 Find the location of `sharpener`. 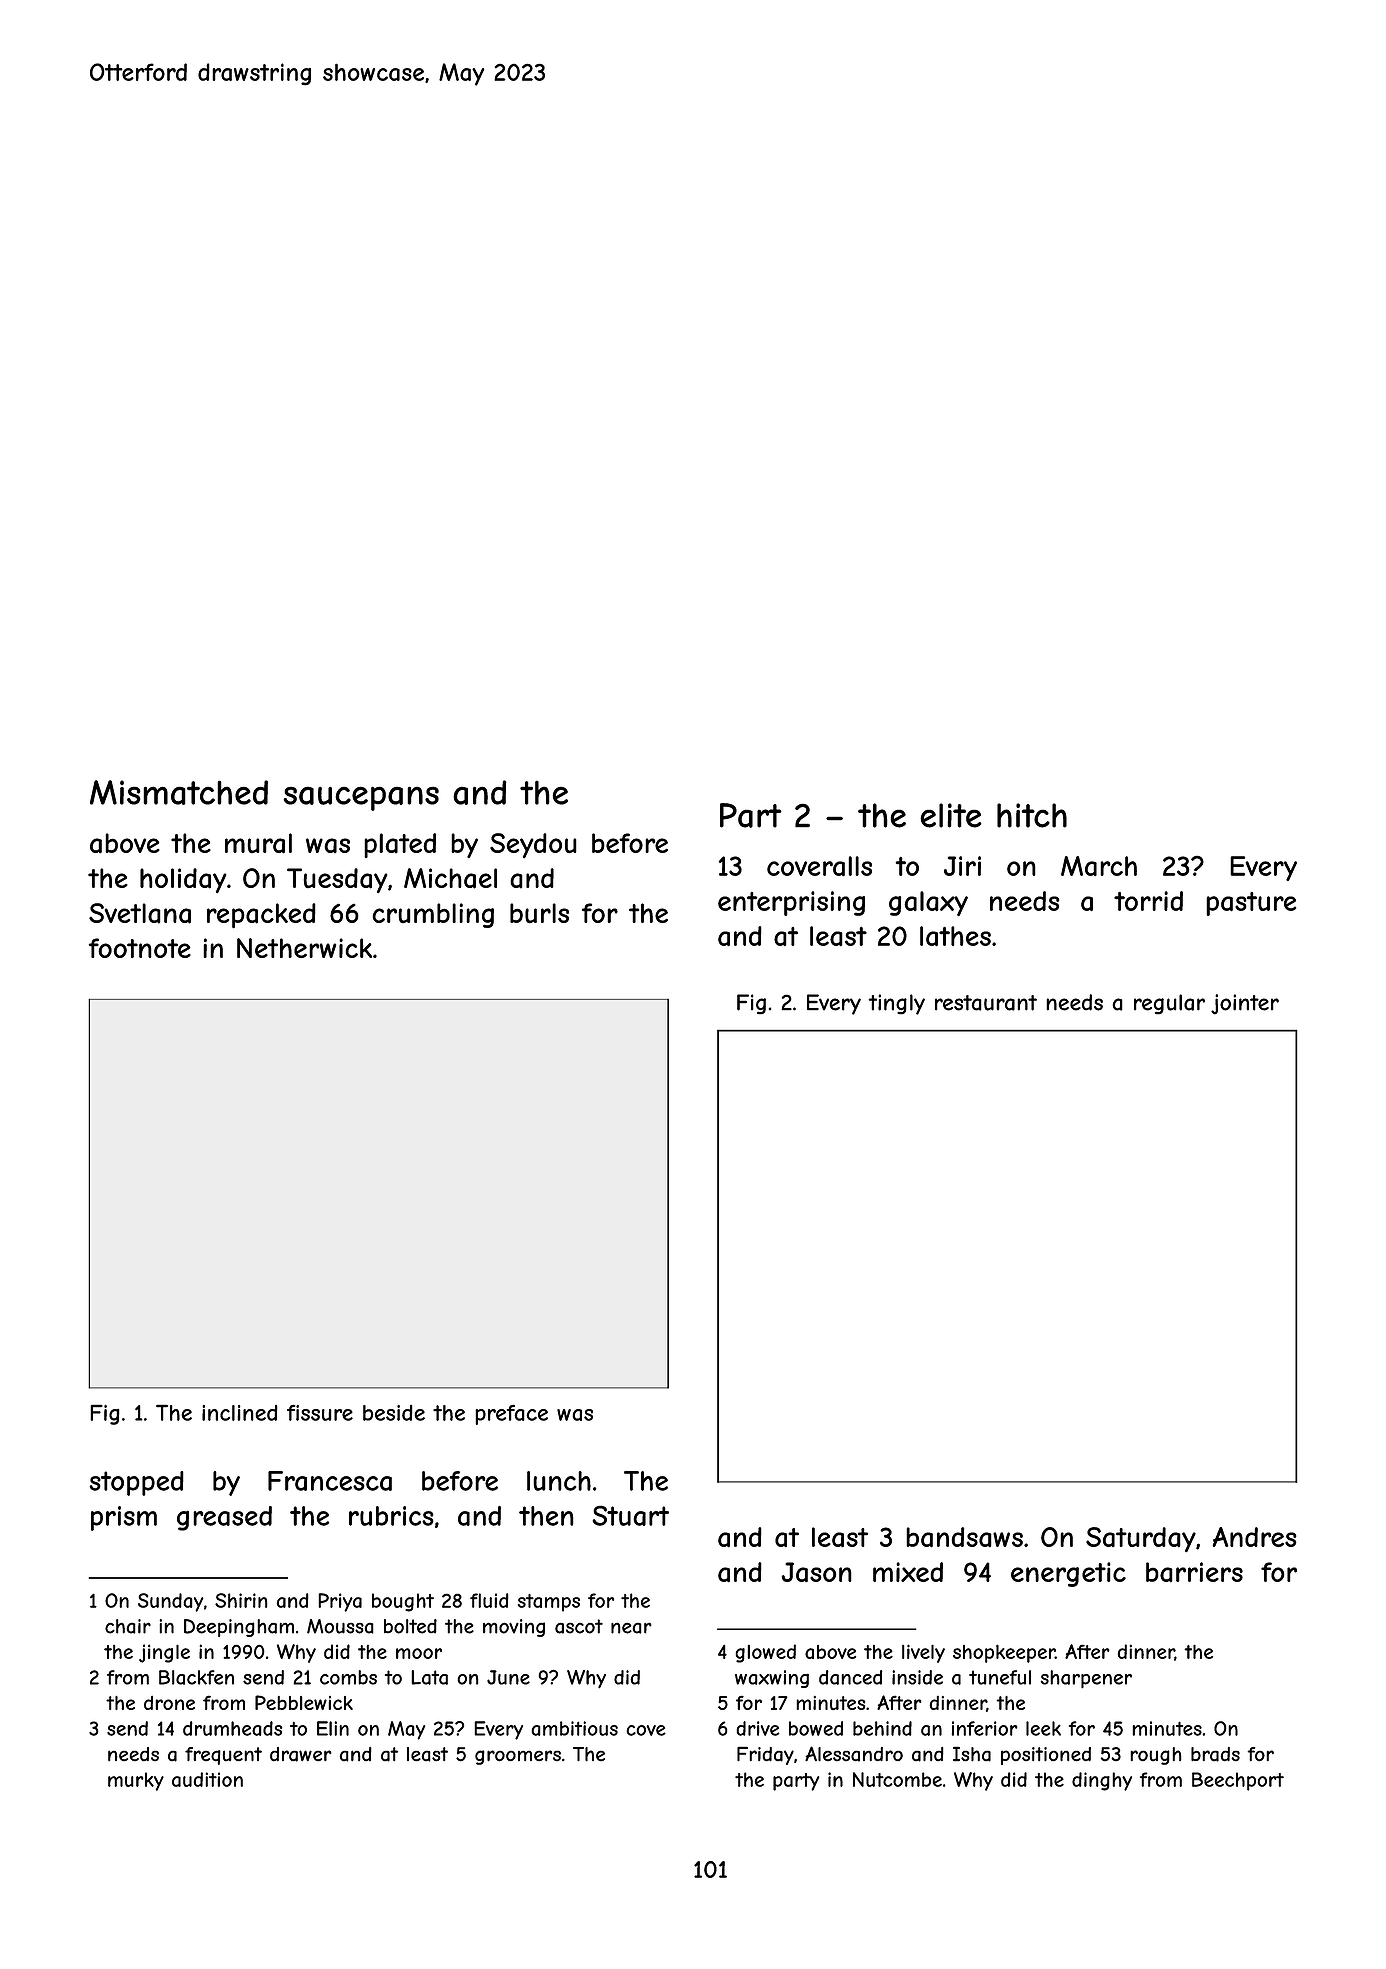

sharpener is located at coordinates (1086, 1679).
